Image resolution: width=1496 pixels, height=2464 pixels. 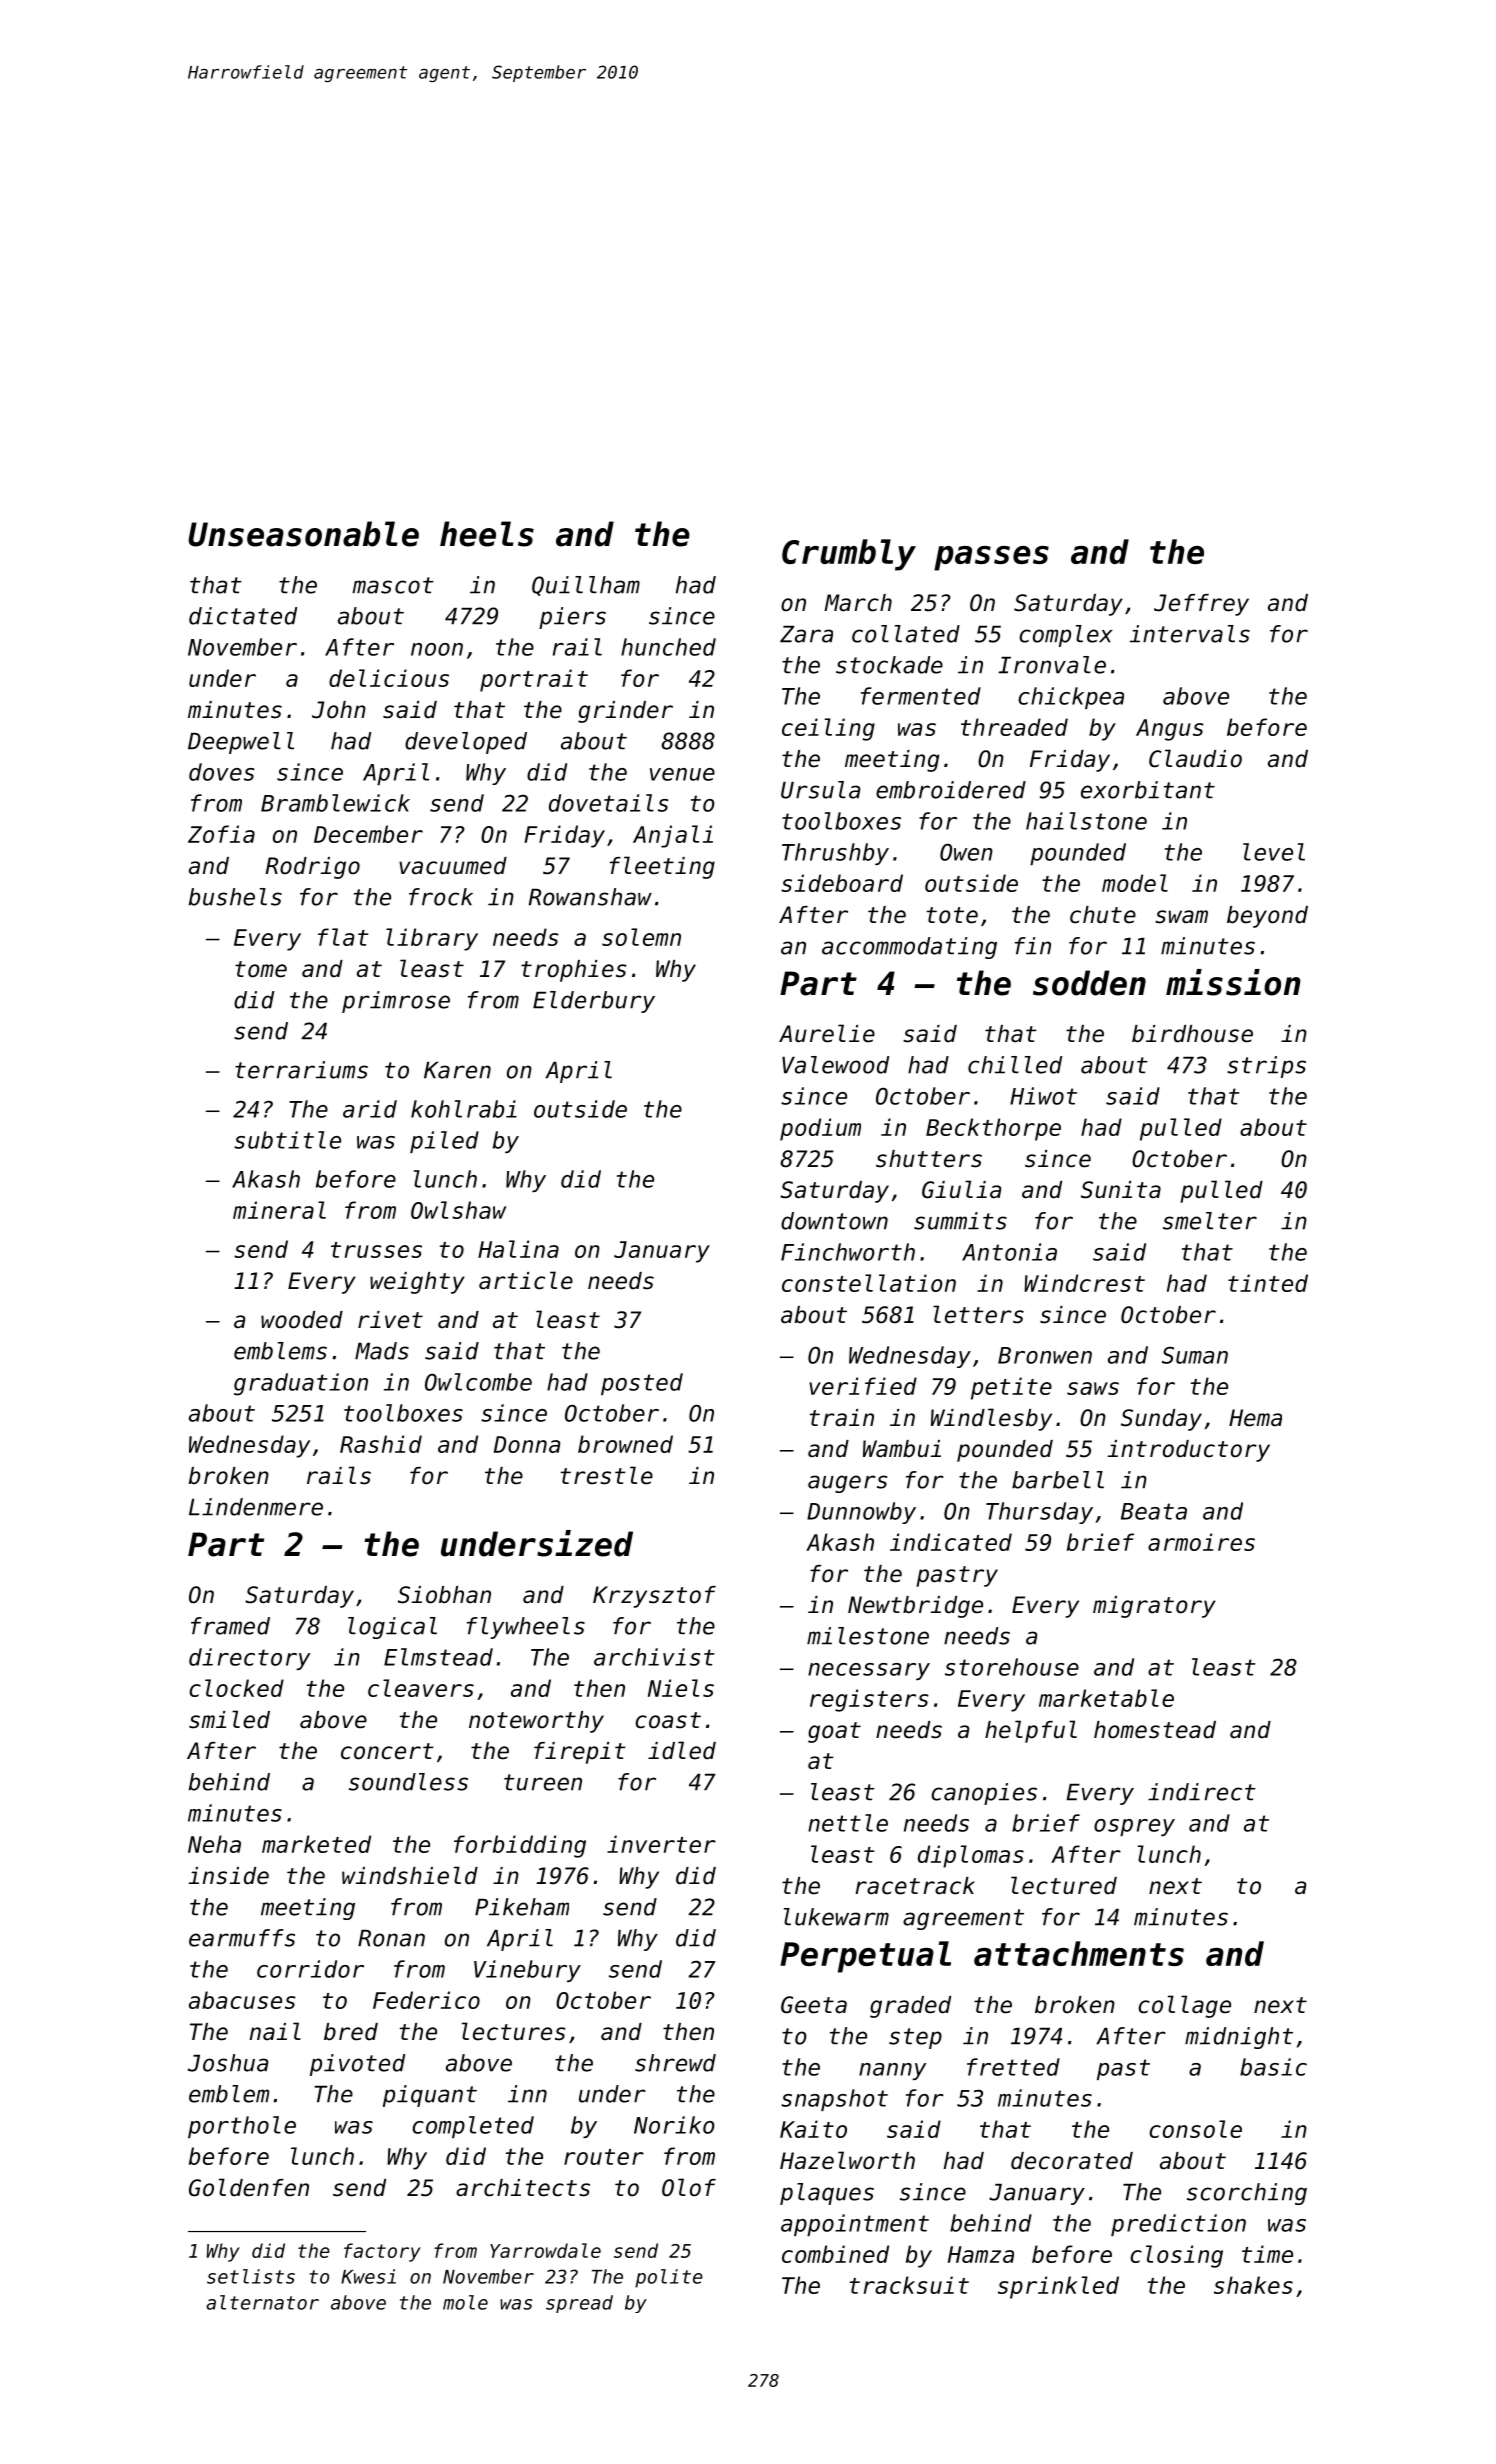 I want to click on tracksuit, so click(x=909, y=2285).
